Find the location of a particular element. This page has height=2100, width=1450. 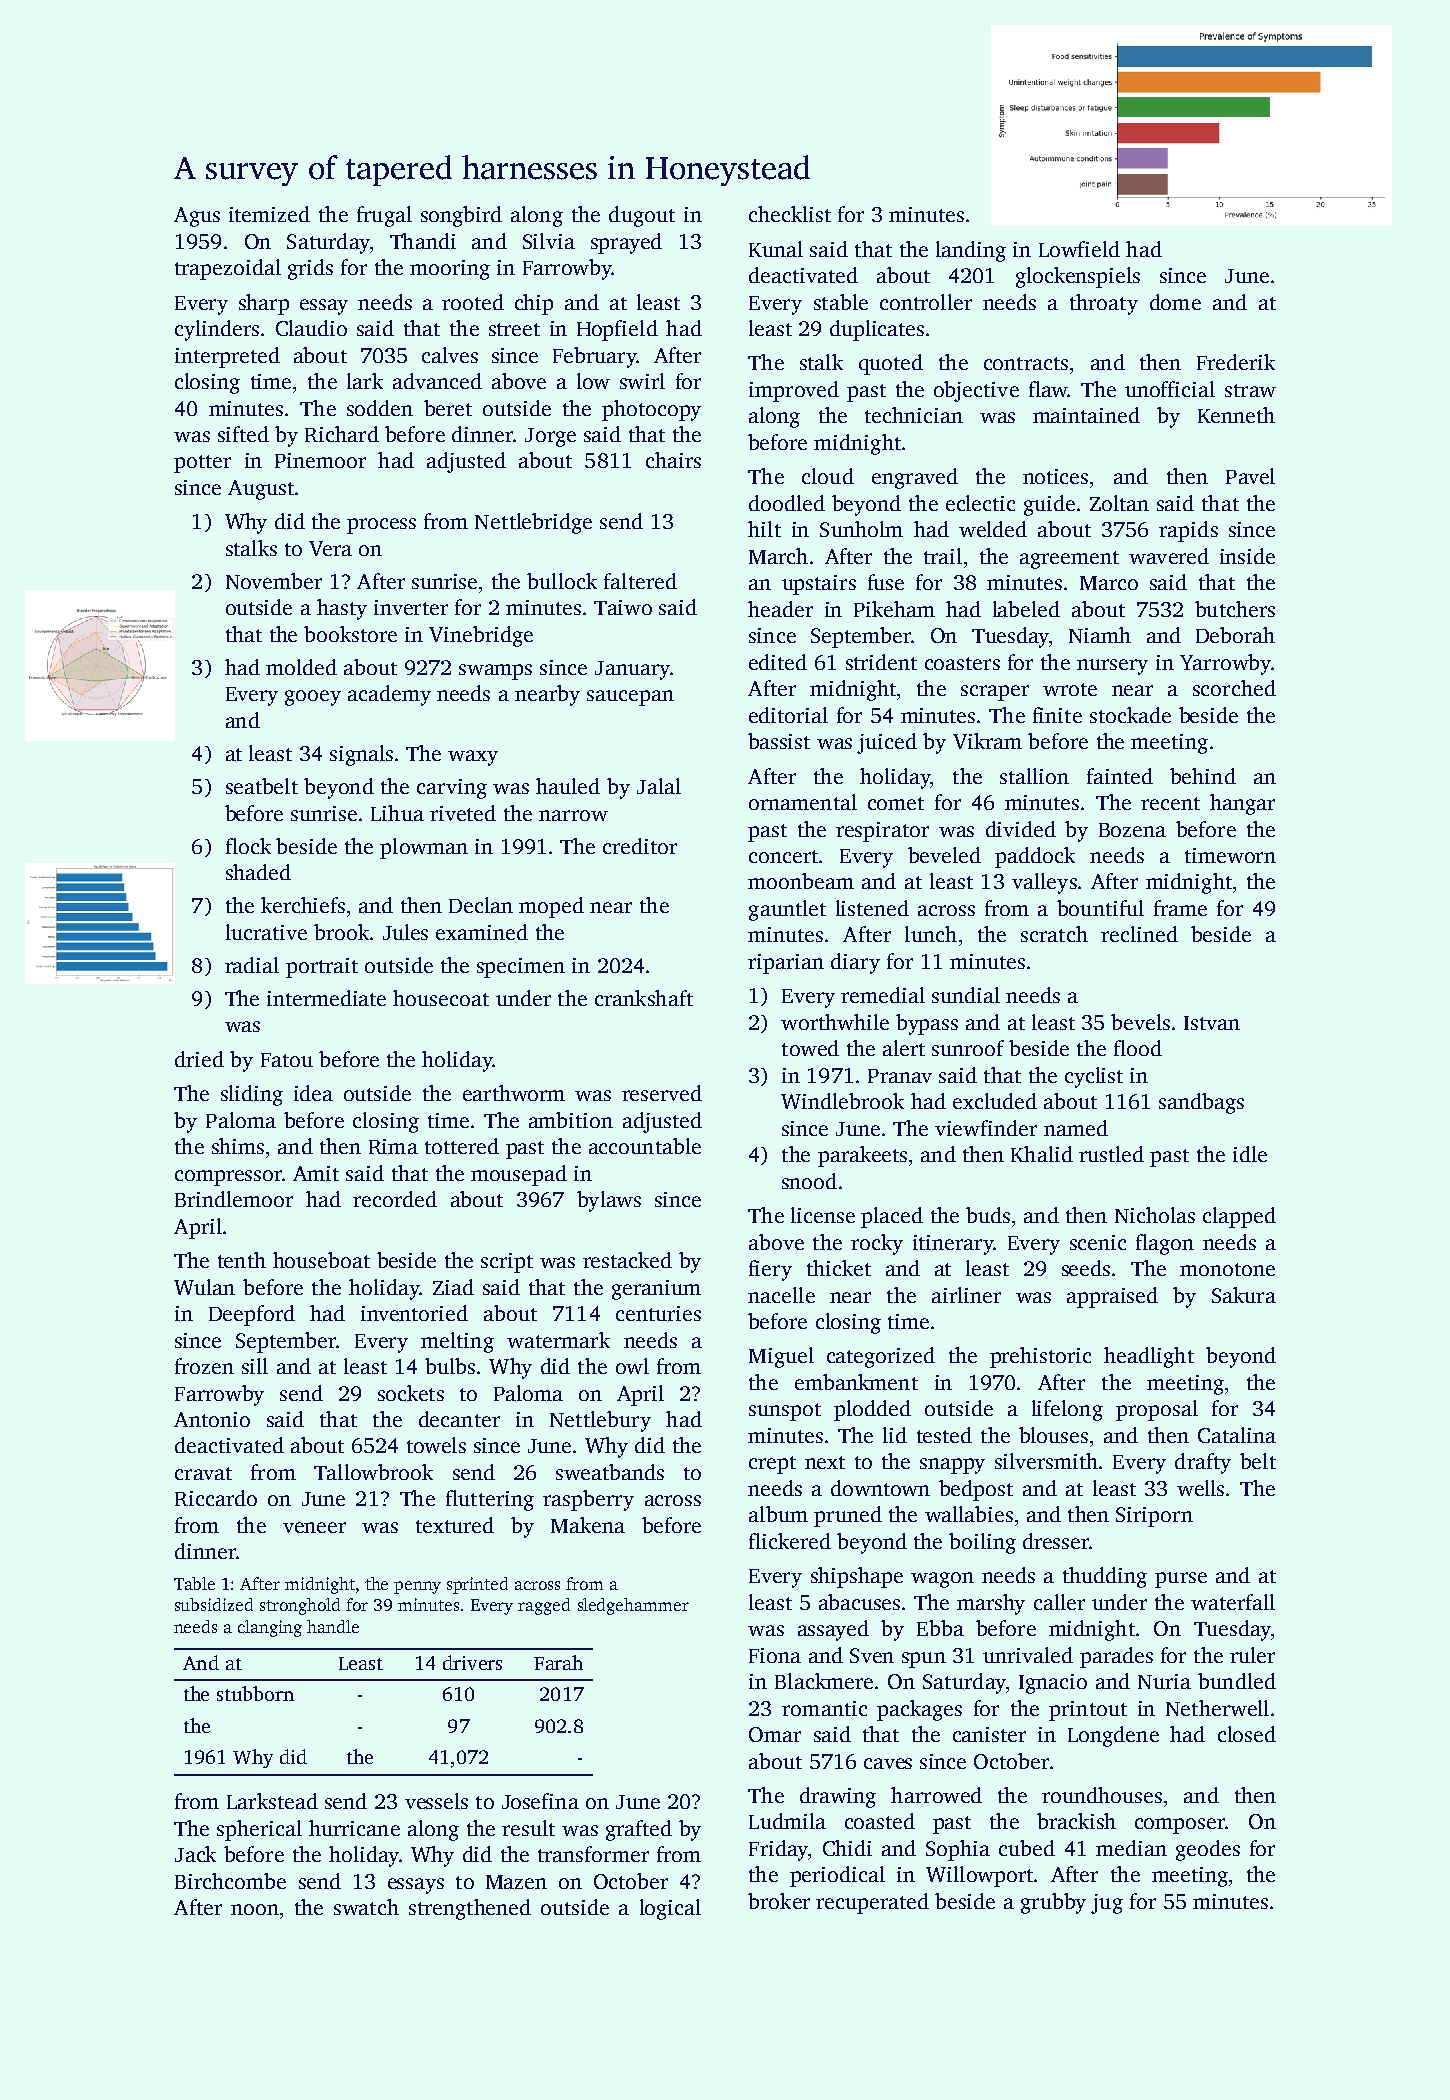

street is located at coordinates (514, 329).
